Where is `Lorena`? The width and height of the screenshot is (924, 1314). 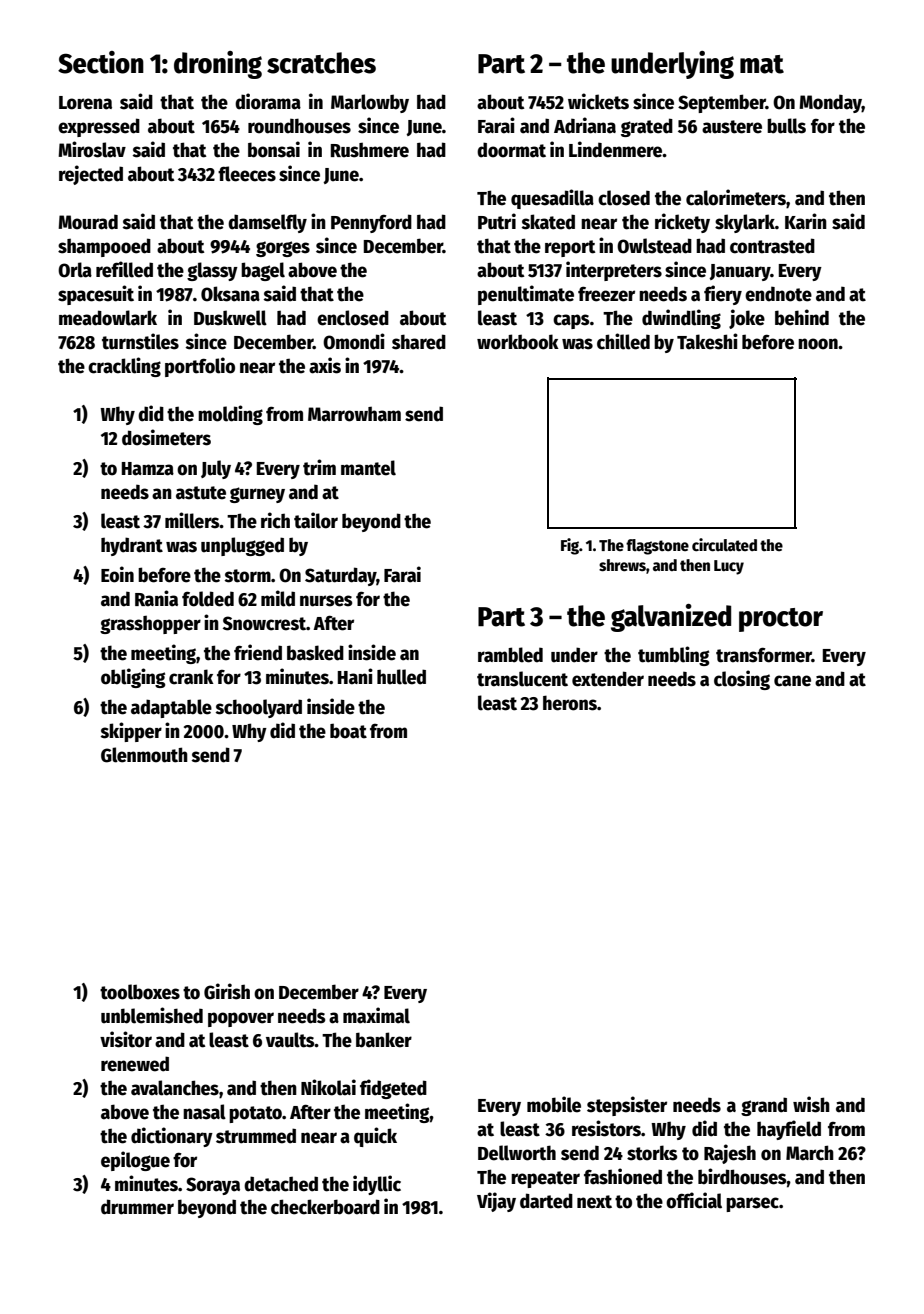 Lorena is located at coordinates (85, 103).
